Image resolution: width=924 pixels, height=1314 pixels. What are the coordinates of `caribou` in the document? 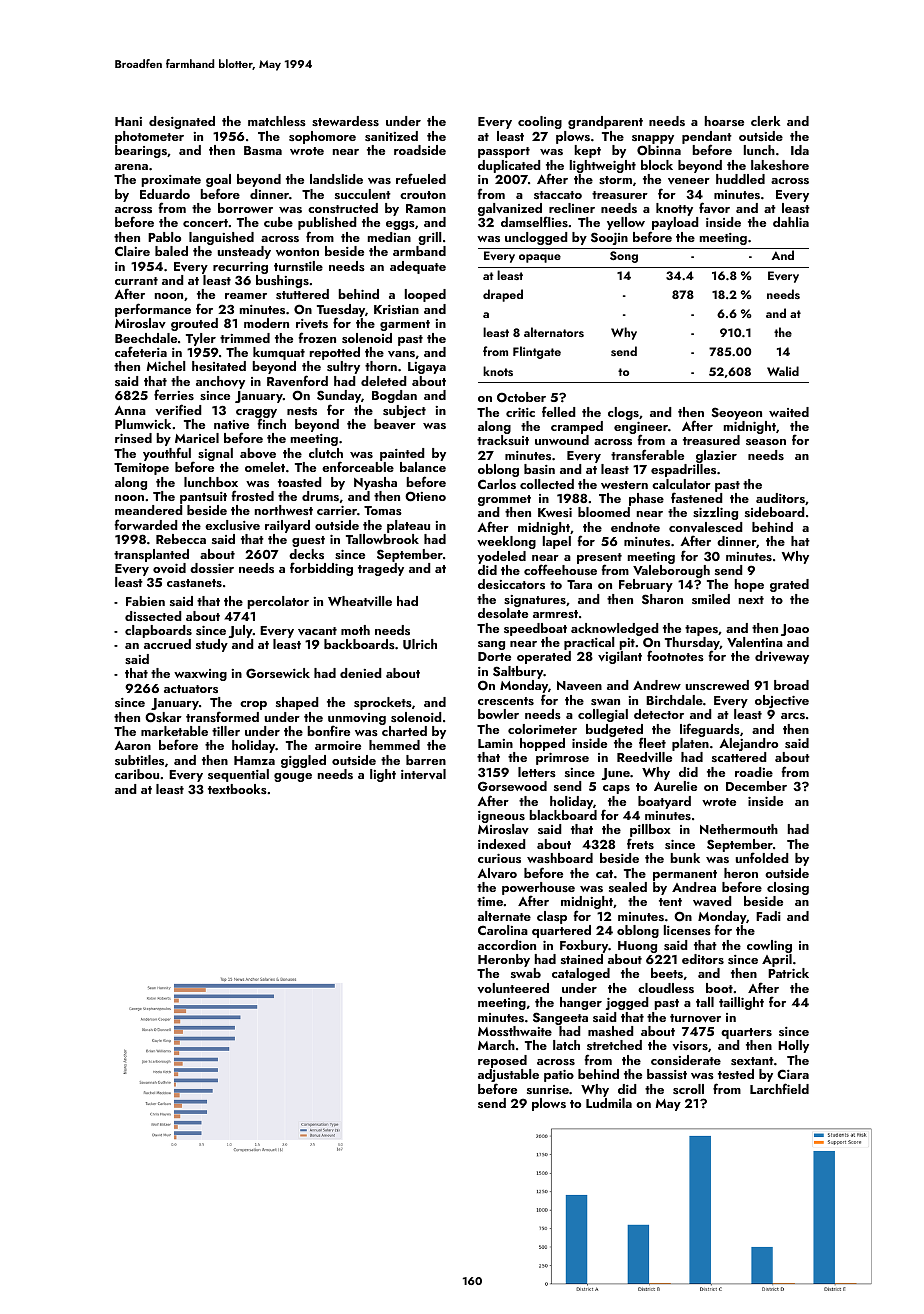 It's located at (137, 774).
